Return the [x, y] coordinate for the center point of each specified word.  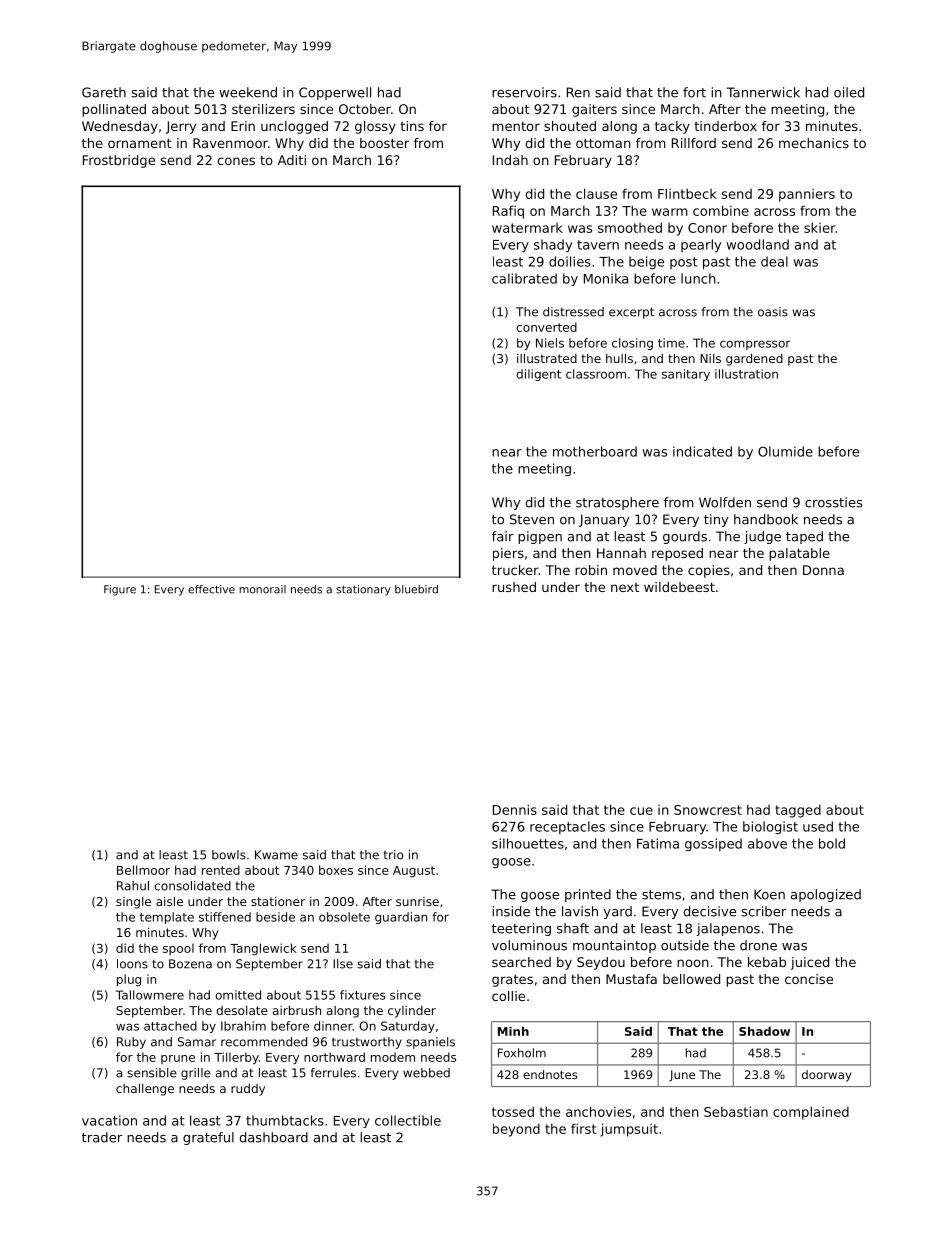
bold [832, 843]
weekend [248, 92]
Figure [120, 590]
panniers [807, 195]
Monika [606, 278]
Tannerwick [763, 92]
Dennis [515, 809]
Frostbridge [119, 161]
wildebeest [679, 587]
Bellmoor [143, 870]
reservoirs [524, 92]
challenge [145, 1090]
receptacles [567, 827]
